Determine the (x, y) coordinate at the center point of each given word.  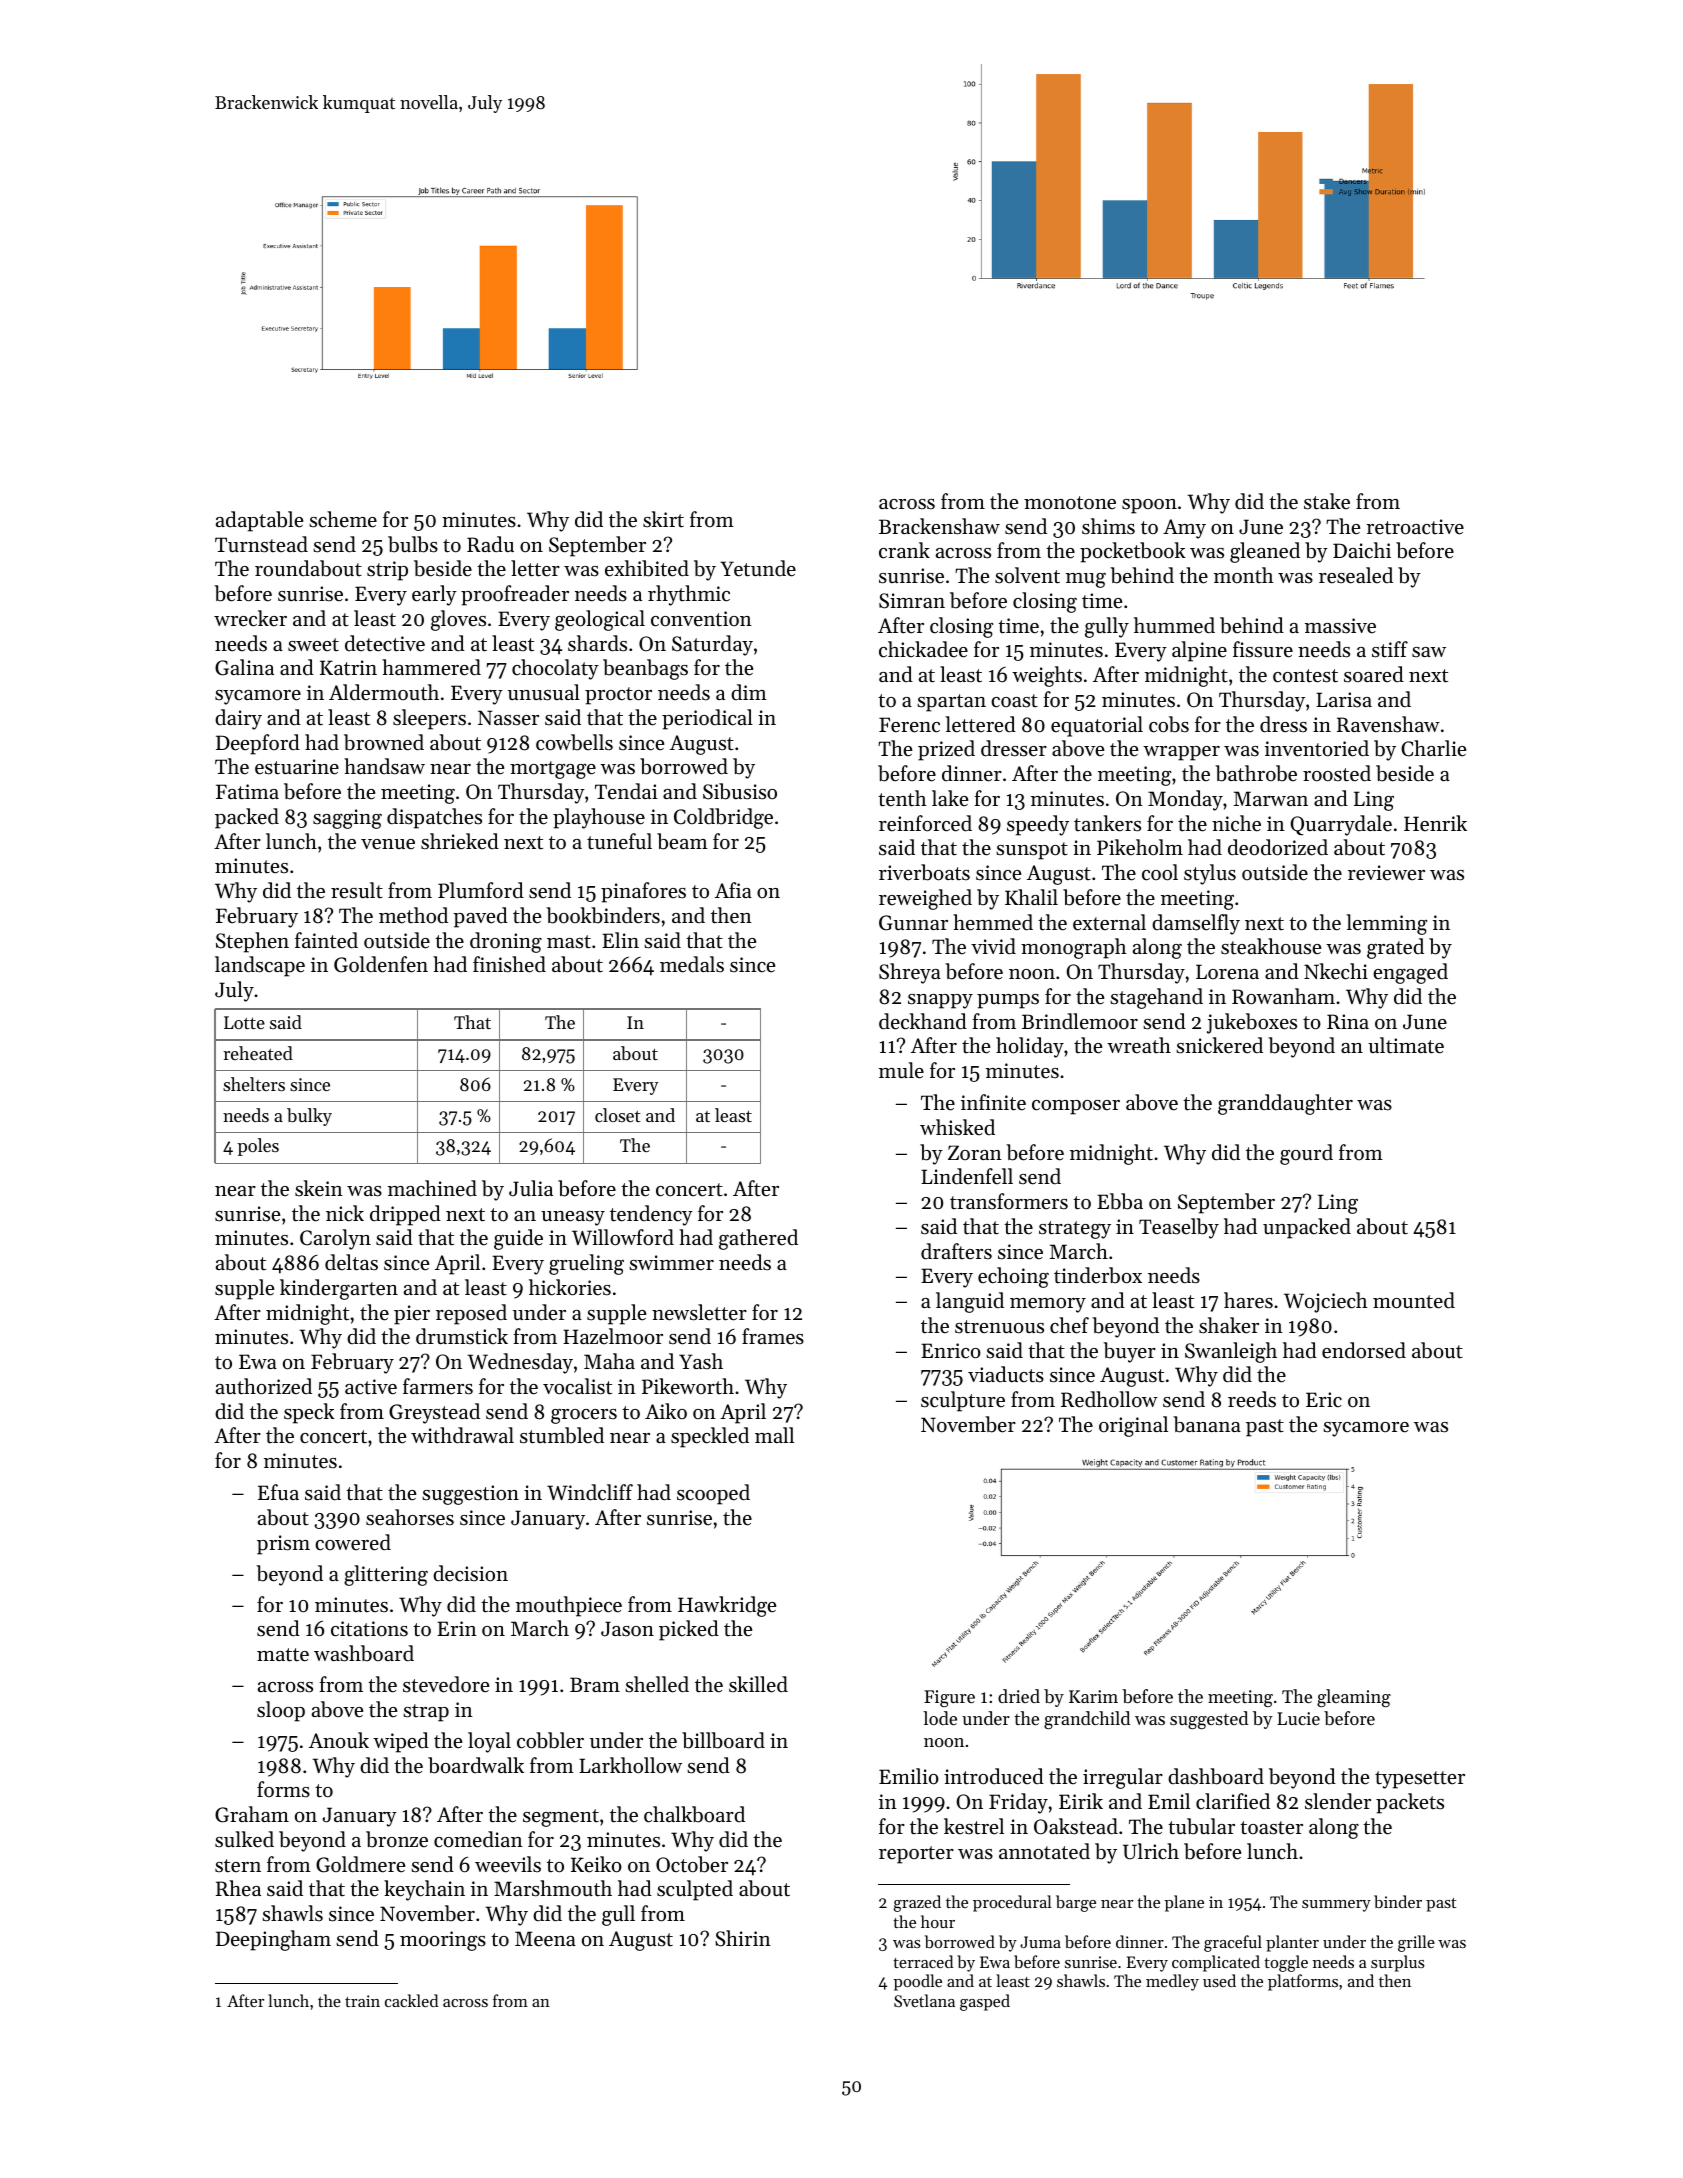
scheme (343, 519)
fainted (326, 940)
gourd (1306, 1154)
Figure (949, 1698)
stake (1327, 501)
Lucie (1298, 1718)
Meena (545, 1939)
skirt (663, 519)
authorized (264, 1386)
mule (901, 1070)
